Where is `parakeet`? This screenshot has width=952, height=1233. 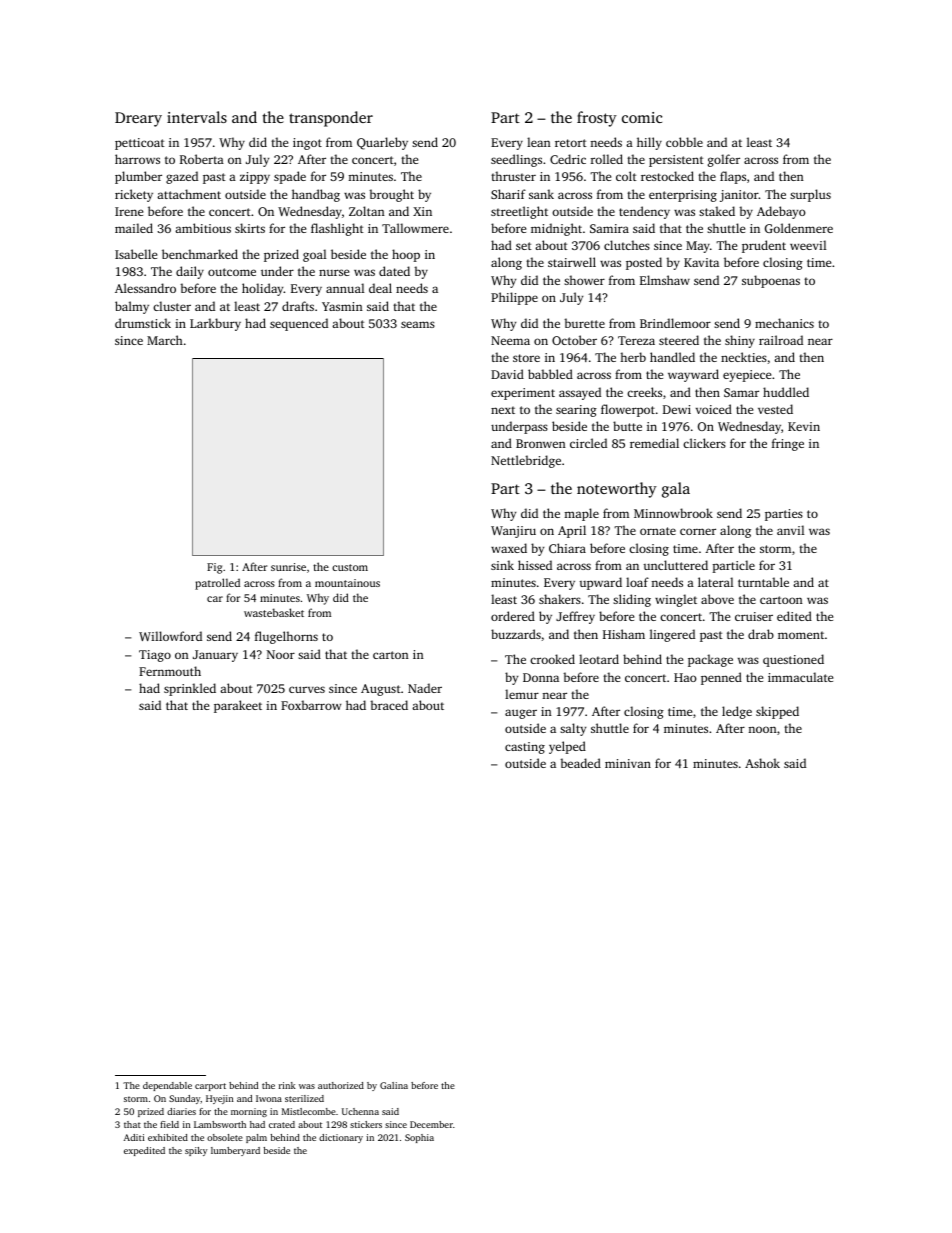 parakeet is located at coordinates (238, 706).
